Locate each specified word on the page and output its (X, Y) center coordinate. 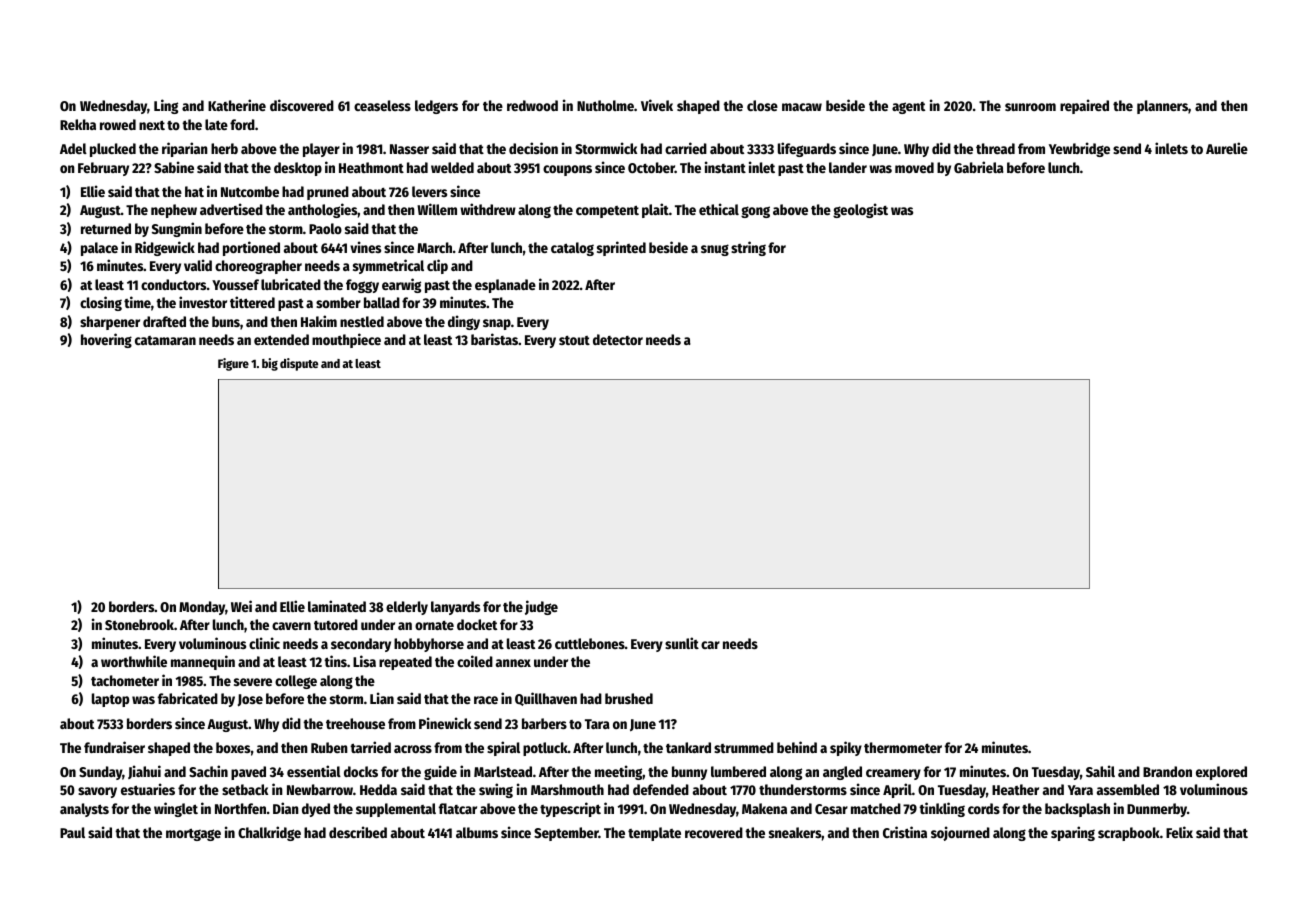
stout (574, 340)
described (358, 832)
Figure (233, 364)
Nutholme (605, 105)
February (103, 169)
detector (618, 339)
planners (1162, 107)
